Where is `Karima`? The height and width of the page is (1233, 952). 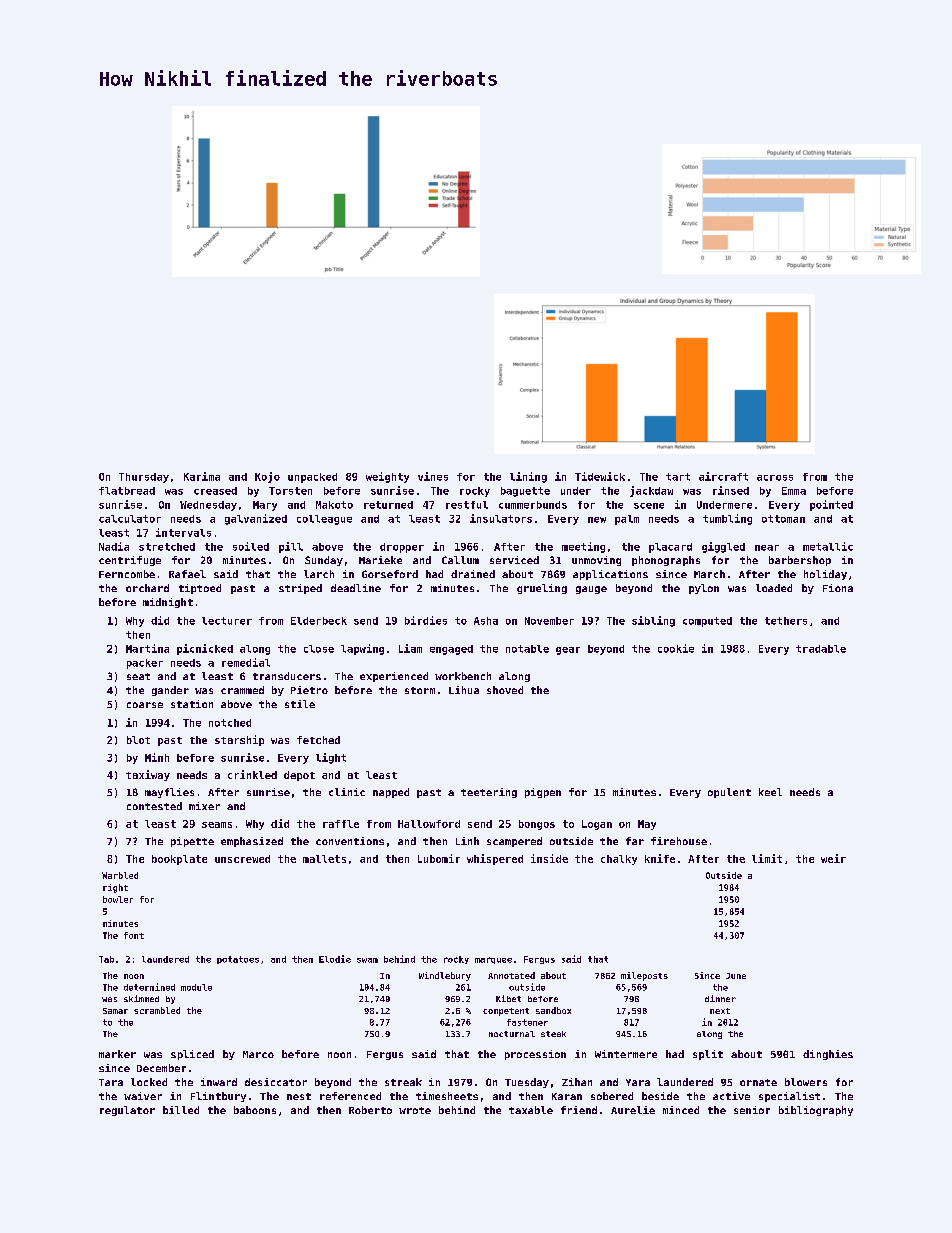
Karima is located at coordinates (202, 476).
